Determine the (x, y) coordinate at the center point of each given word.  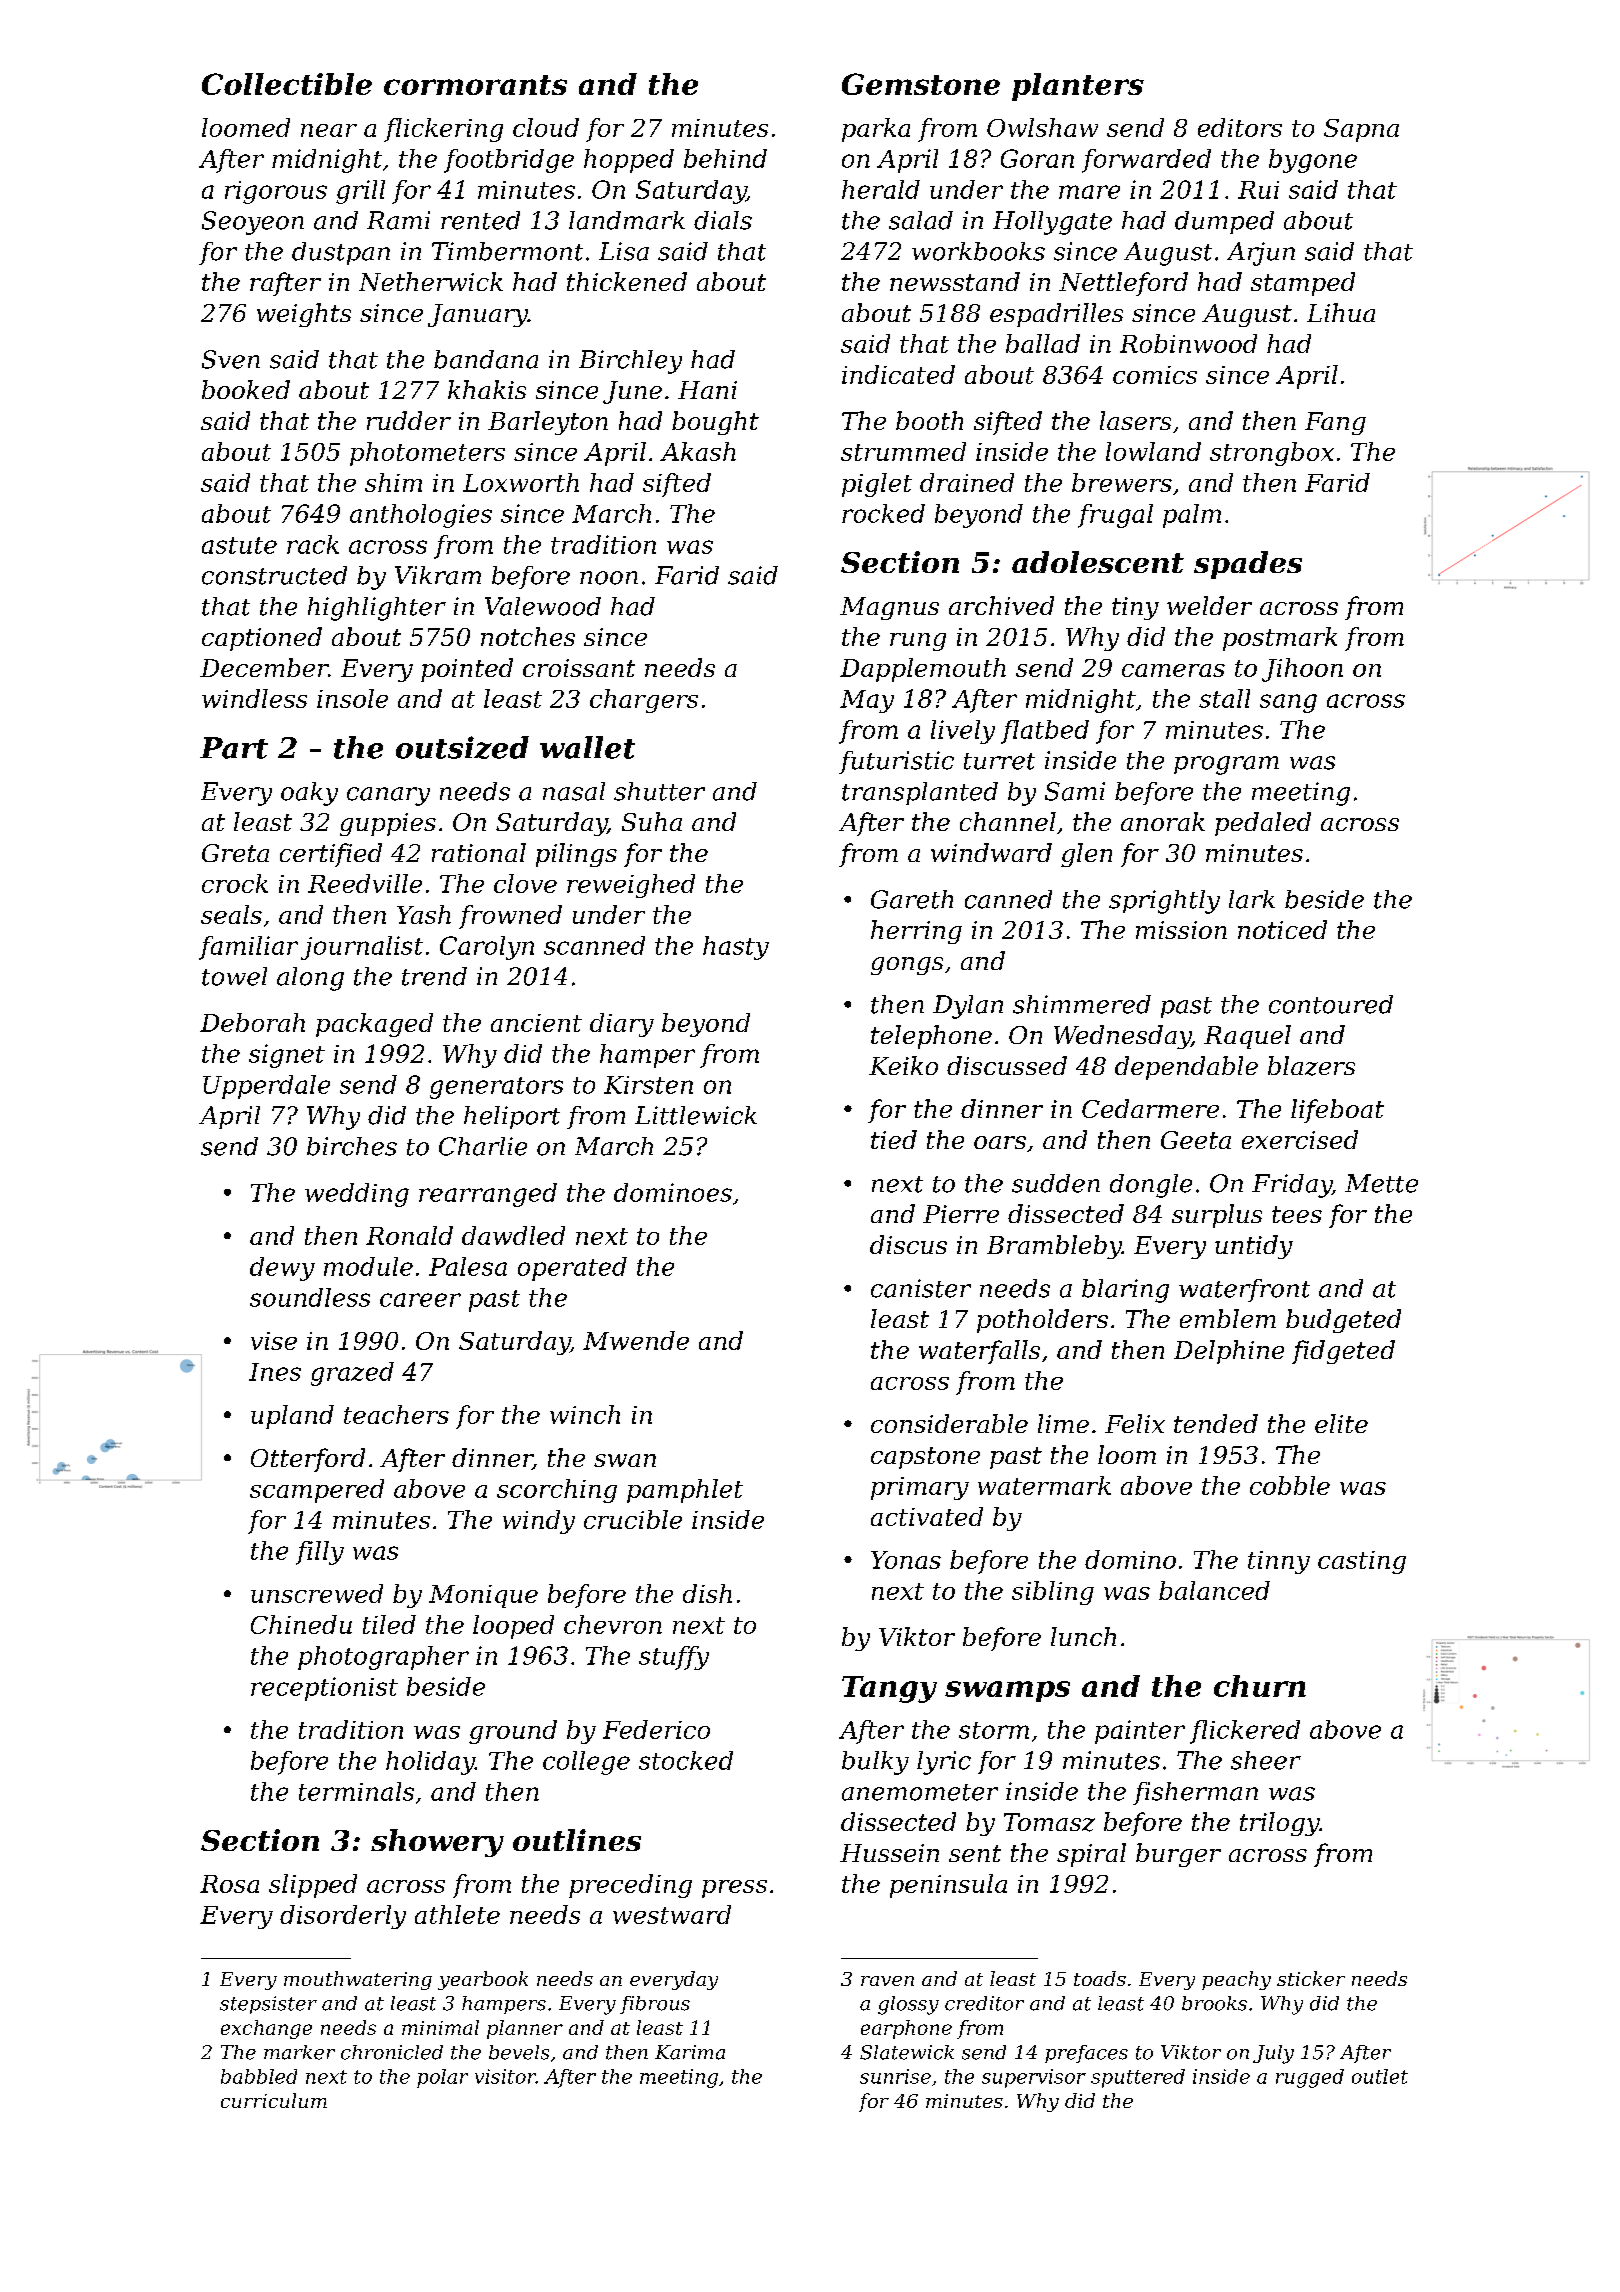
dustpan (341, 253)
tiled (389, 1624)
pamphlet (685, 1491)
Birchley (630, 362)
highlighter (377, 609)
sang (1288, 703)
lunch (1083, 1636)
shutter (659, 791)
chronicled (392, 2052)
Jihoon (1302, 670)
